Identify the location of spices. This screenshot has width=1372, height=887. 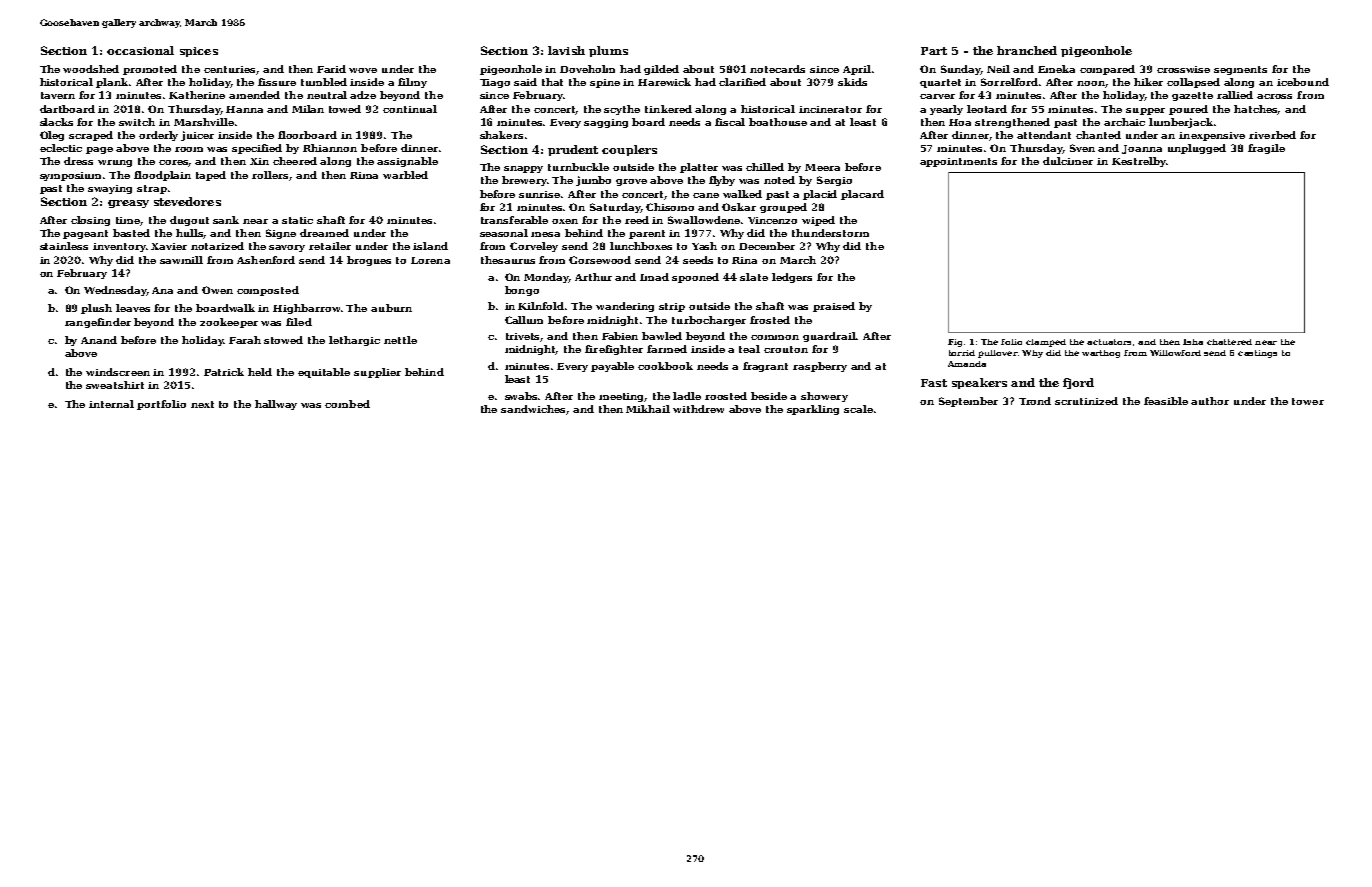
(199, 52).
